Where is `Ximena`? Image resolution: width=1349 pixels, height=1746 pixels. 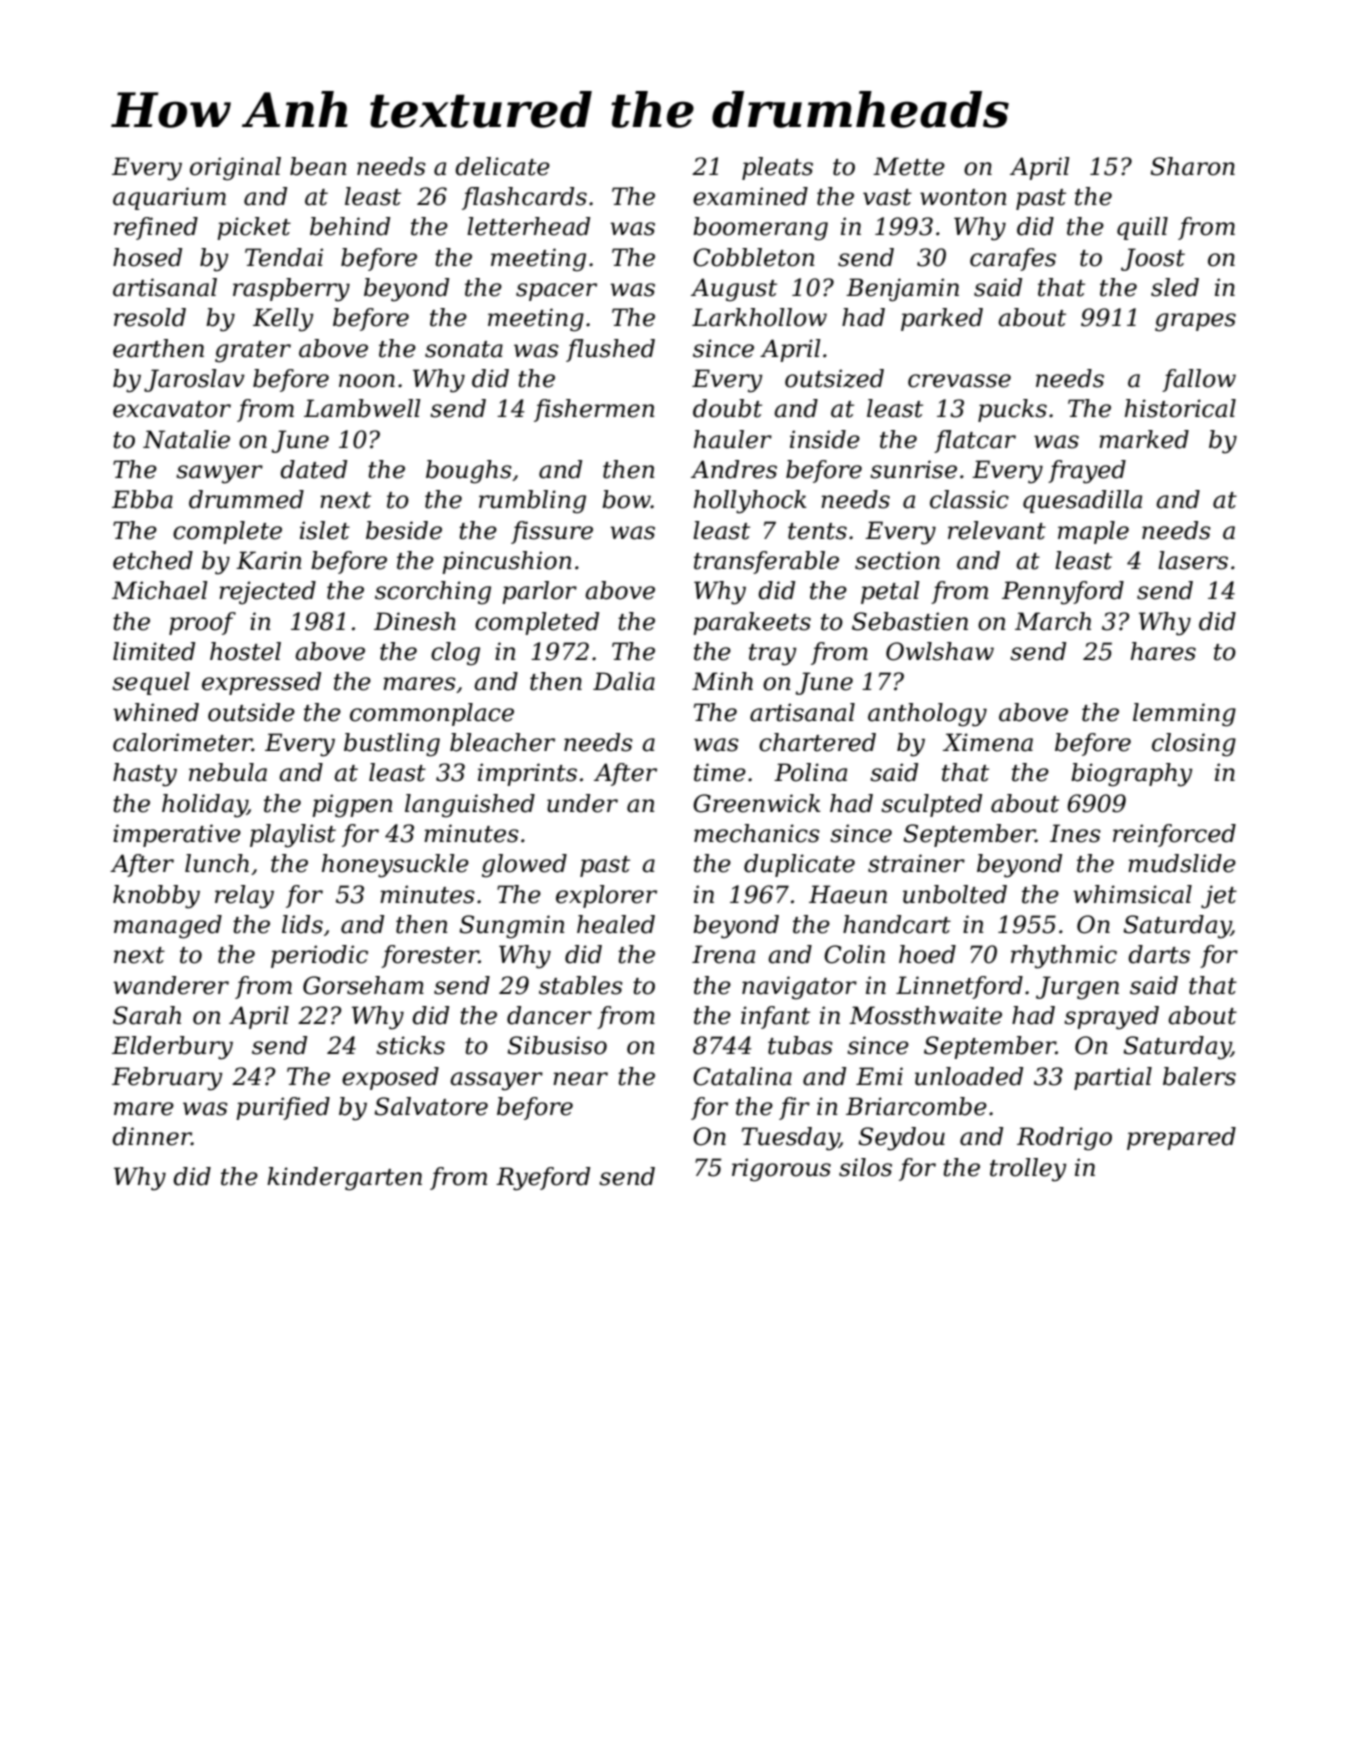 Ximena is located at coordinates (988, 742).
